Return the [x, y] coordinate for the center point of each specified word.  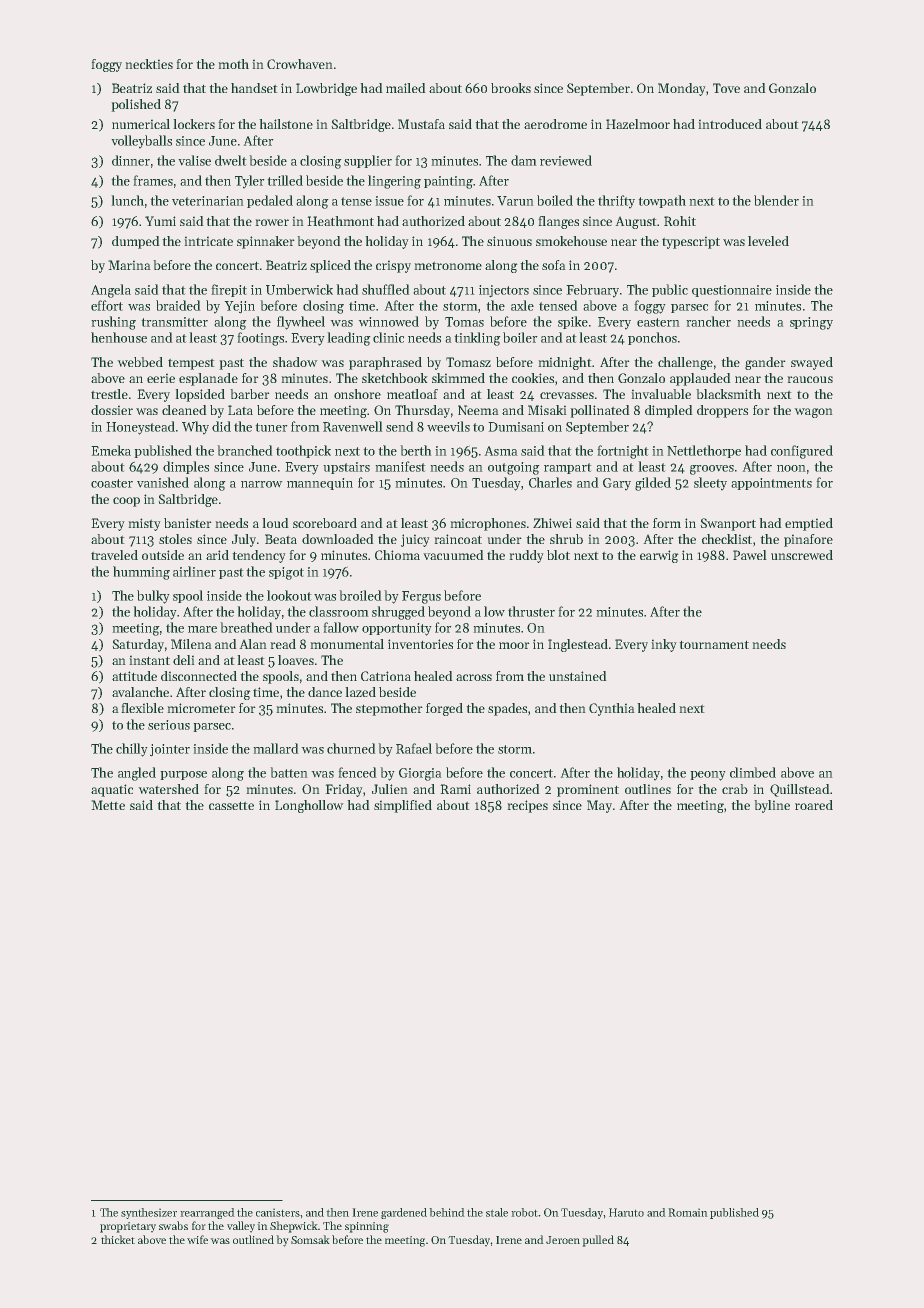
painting [448, 182]
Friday [344, 790]
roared [814, 805]
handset [254, 88]
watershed [168, 789]
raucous [810, 379]
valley [241, 1227]
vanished [163, 482]
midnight [565, 363]
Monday [682, 89]
